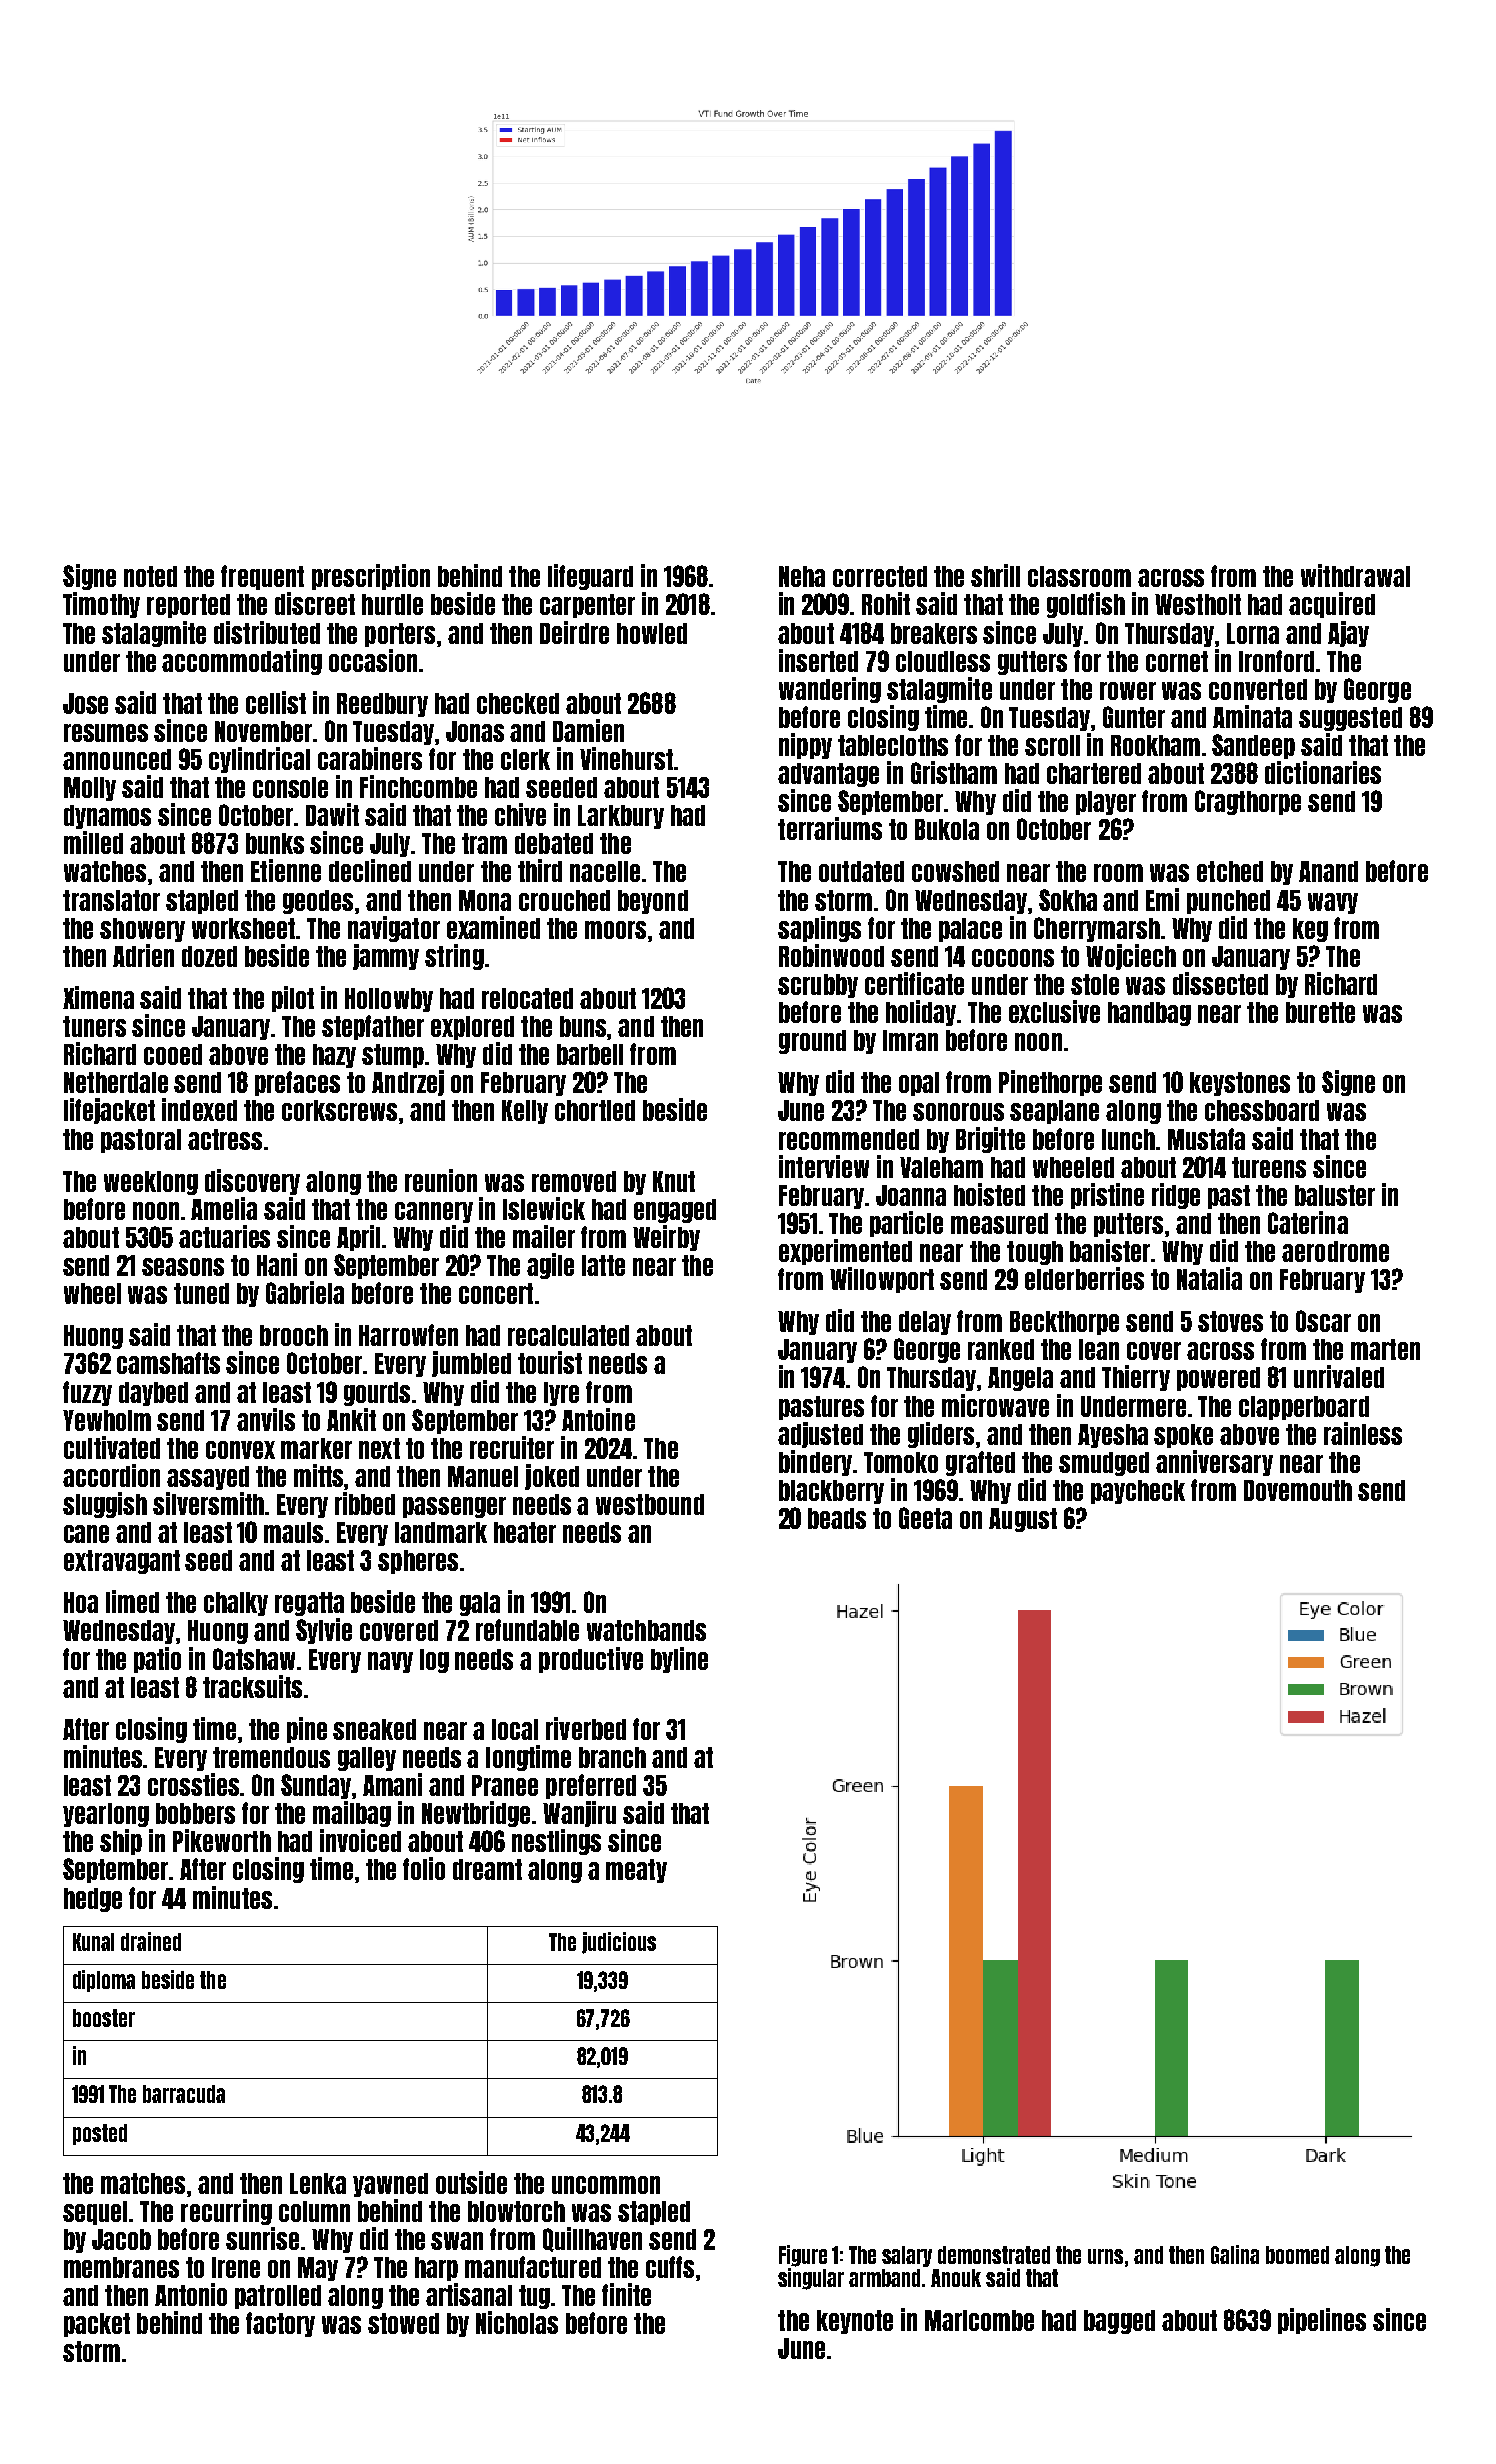 This image has width=1496, height=2464. What do you see at coordinates (815, 1463) in the image?
I see `bindery` at bounding box center [815, 1463].
